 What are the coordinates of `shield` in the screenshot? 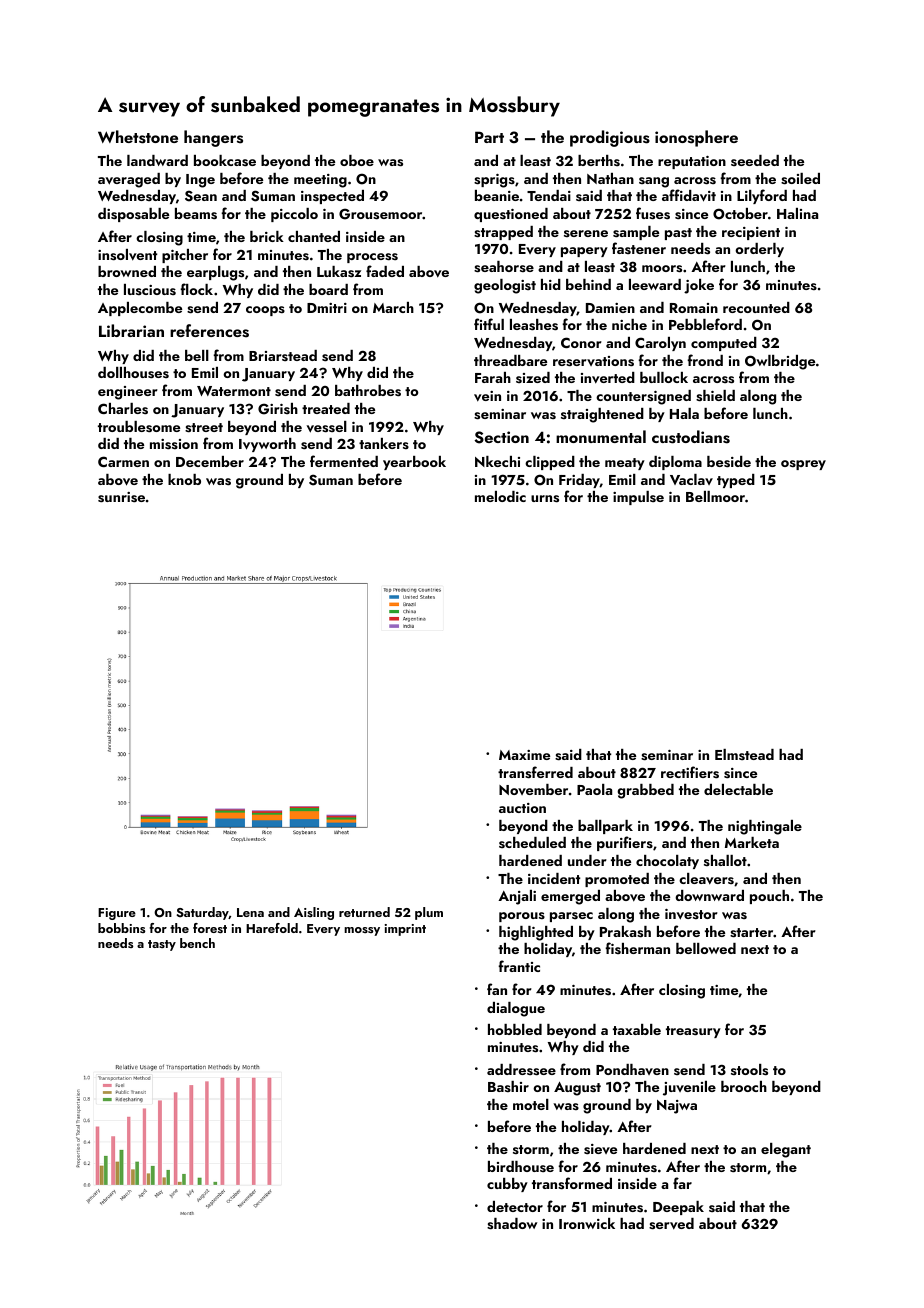 It's located at (715, 396).
